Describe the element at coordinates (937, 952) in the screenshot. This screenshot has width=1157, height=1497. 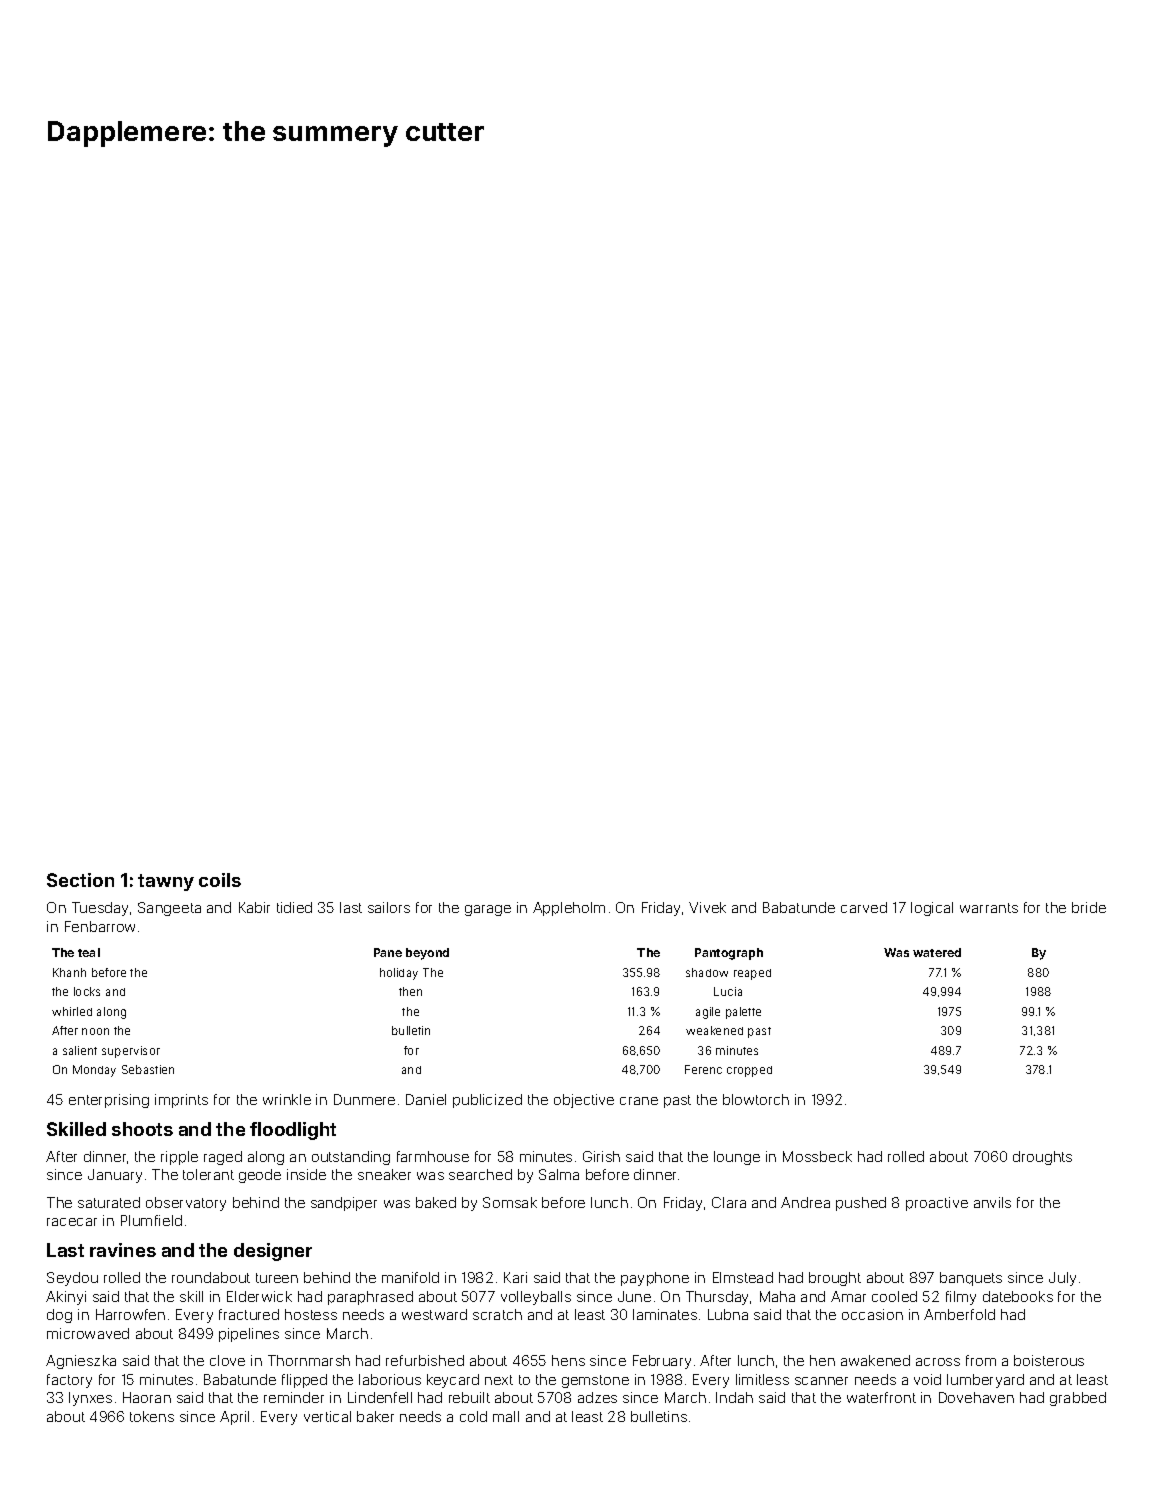
I see `watered` at that location.
